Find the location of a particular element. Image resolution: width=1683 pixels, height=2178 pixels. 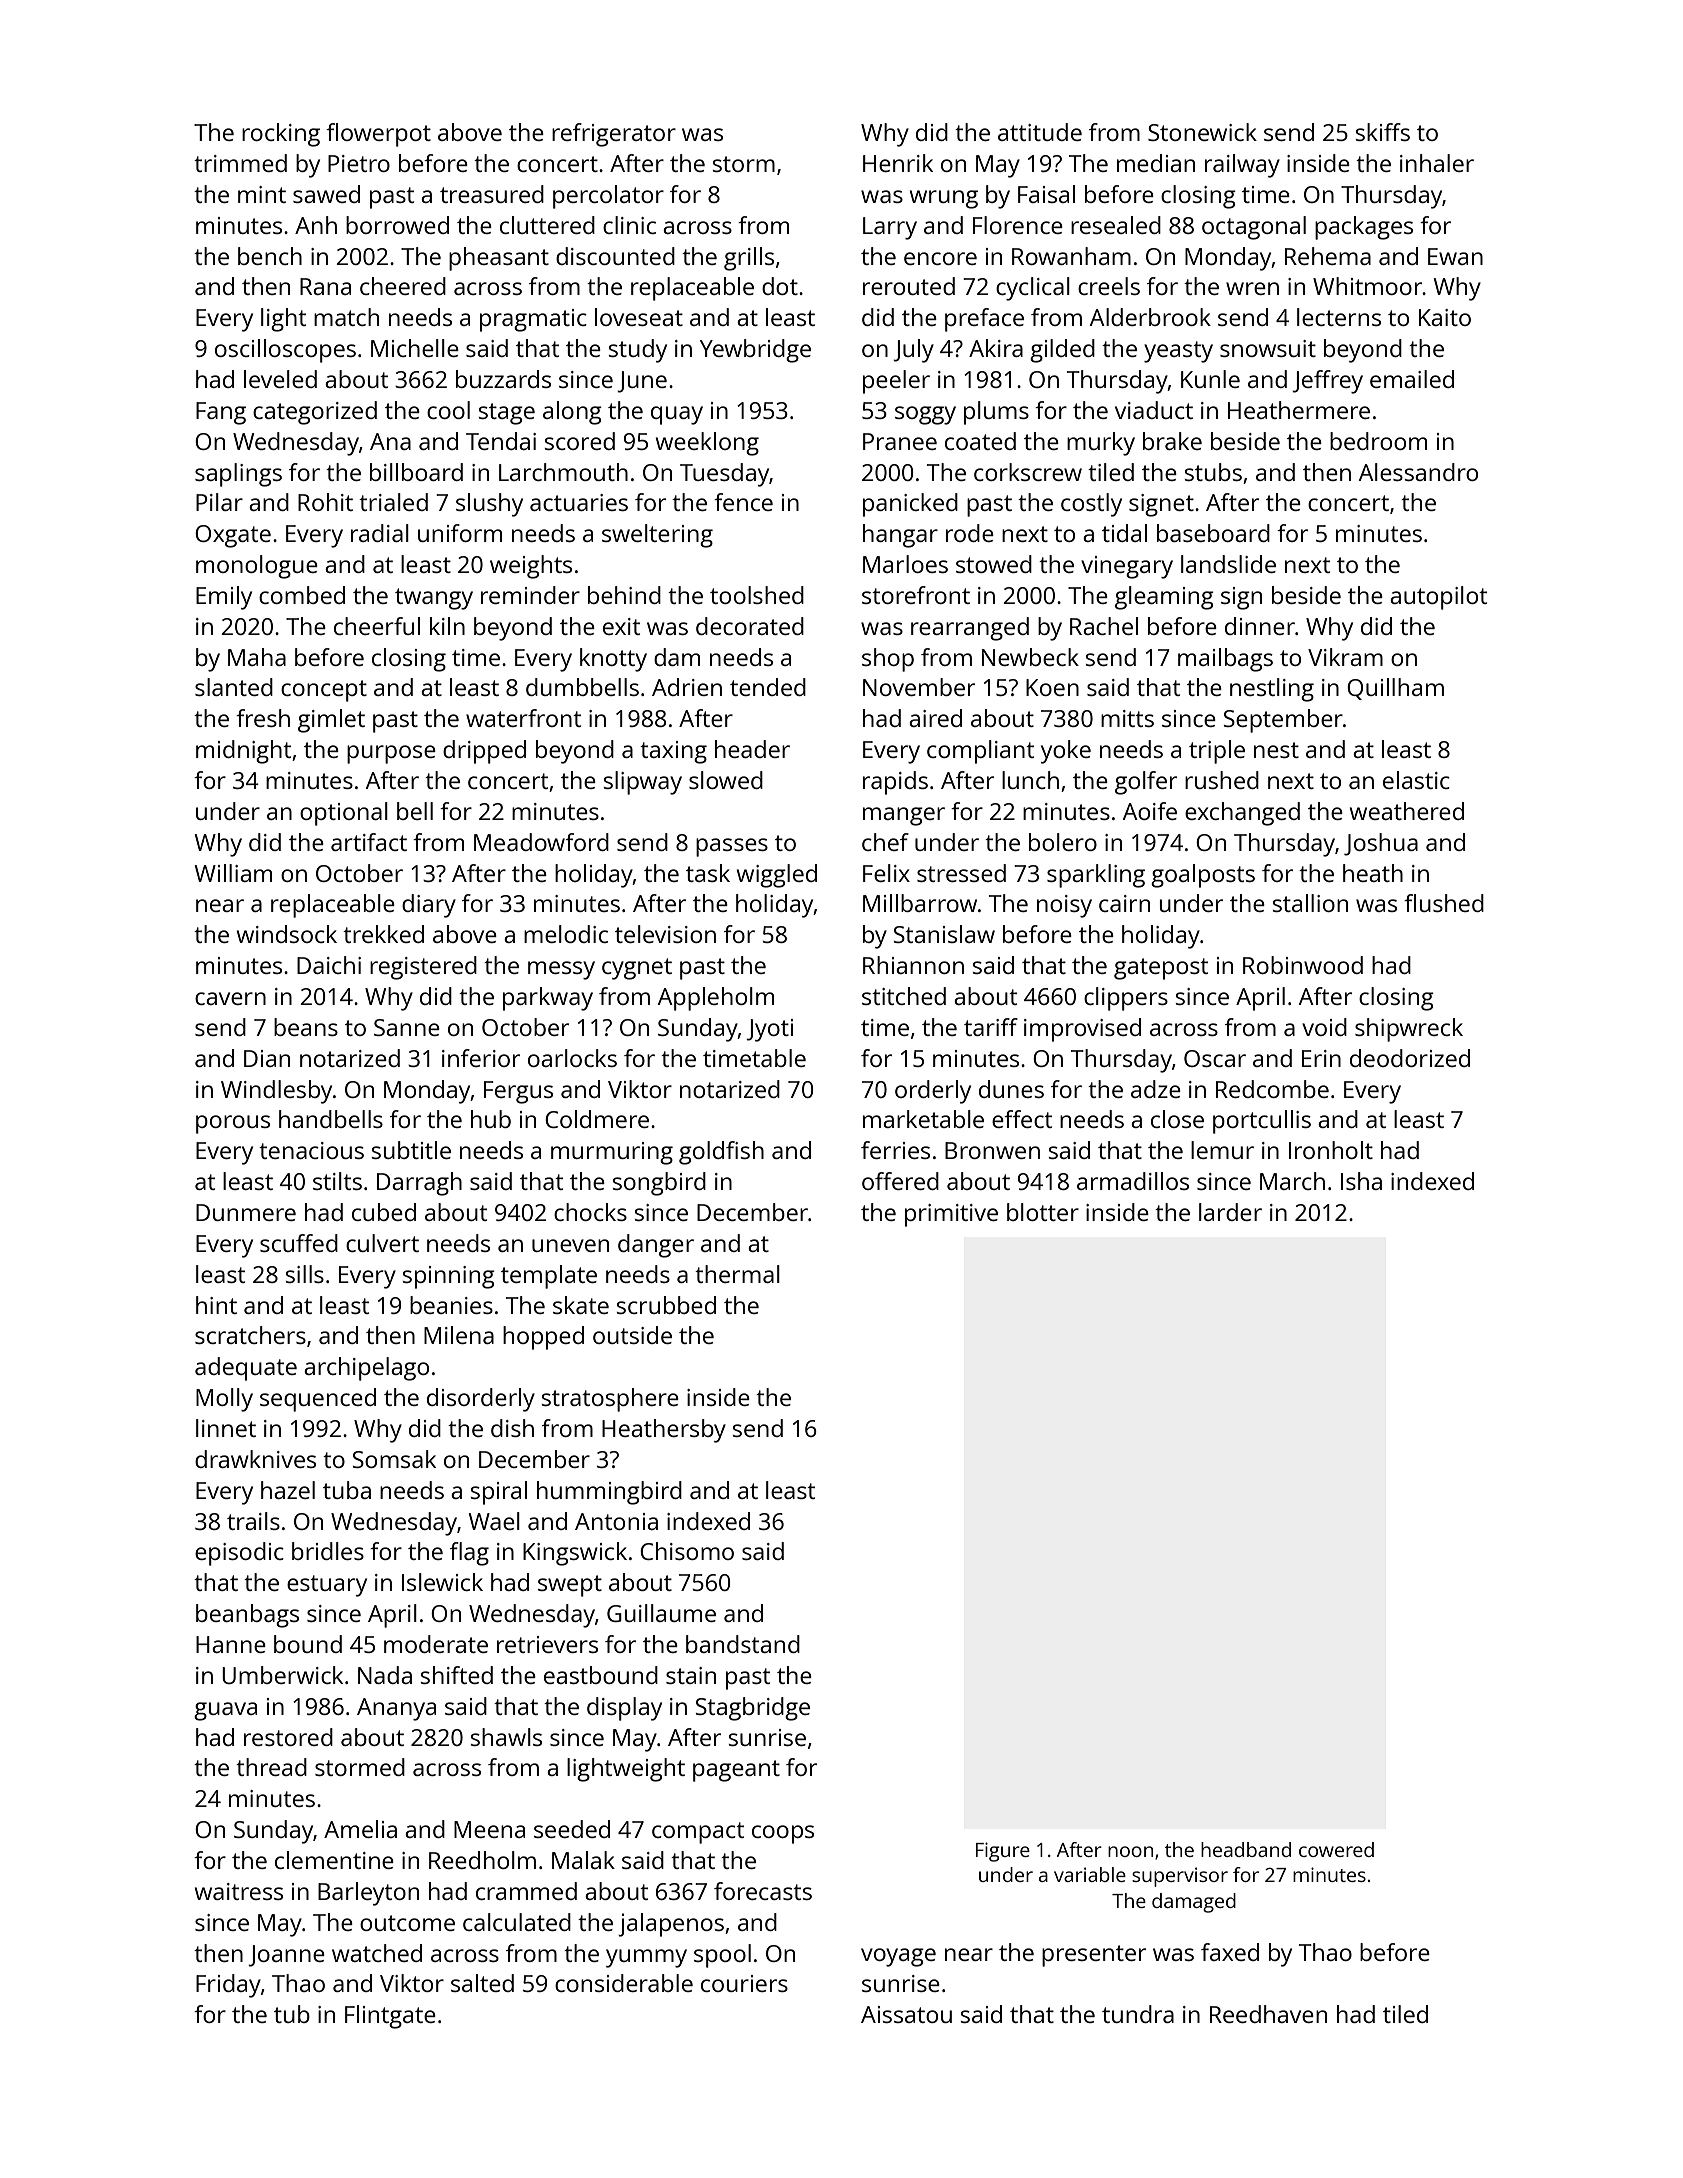

hopped is located at coordinates (543, 1338).
